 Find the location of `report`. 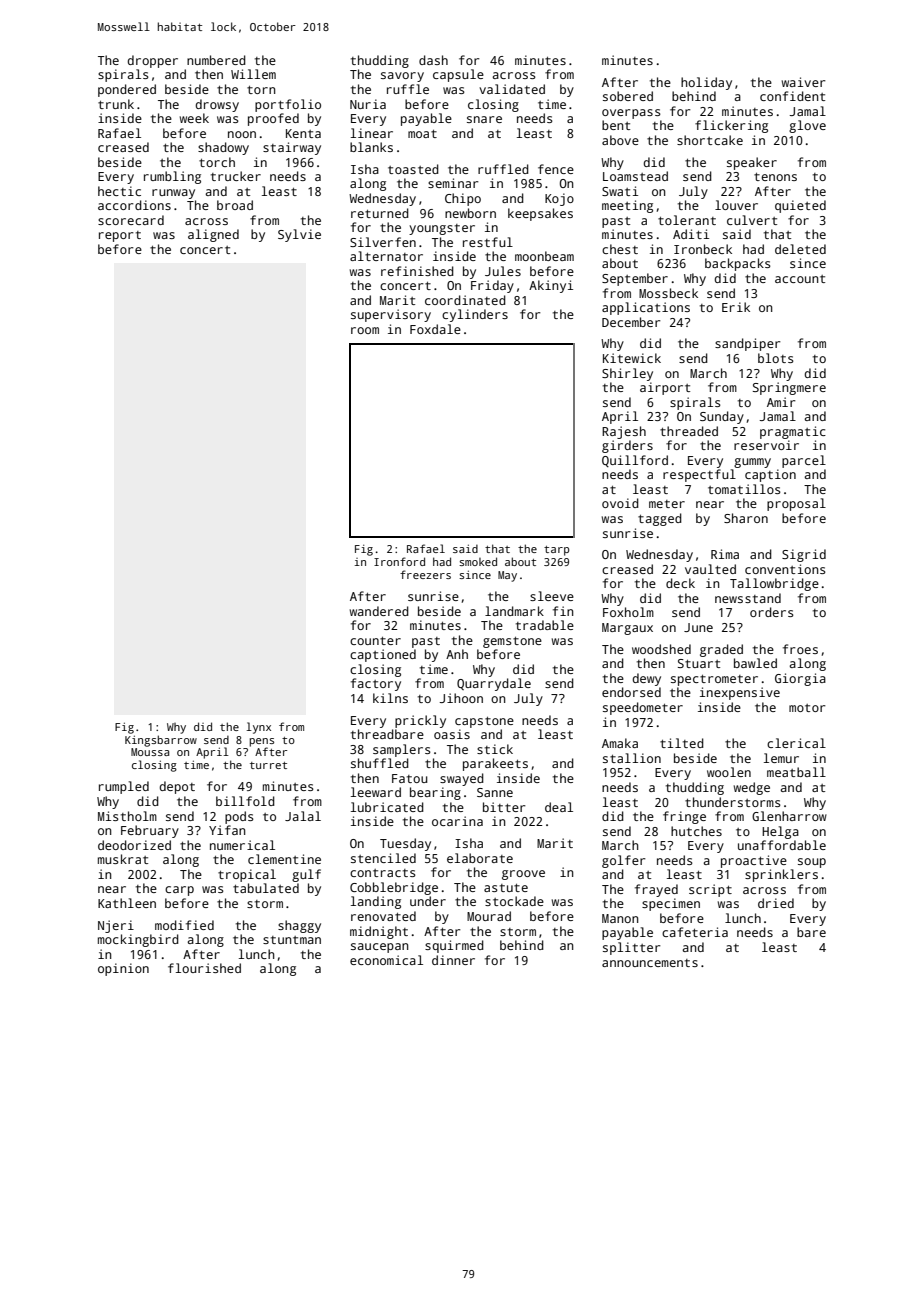

report is located at coordinates (120, 236).
